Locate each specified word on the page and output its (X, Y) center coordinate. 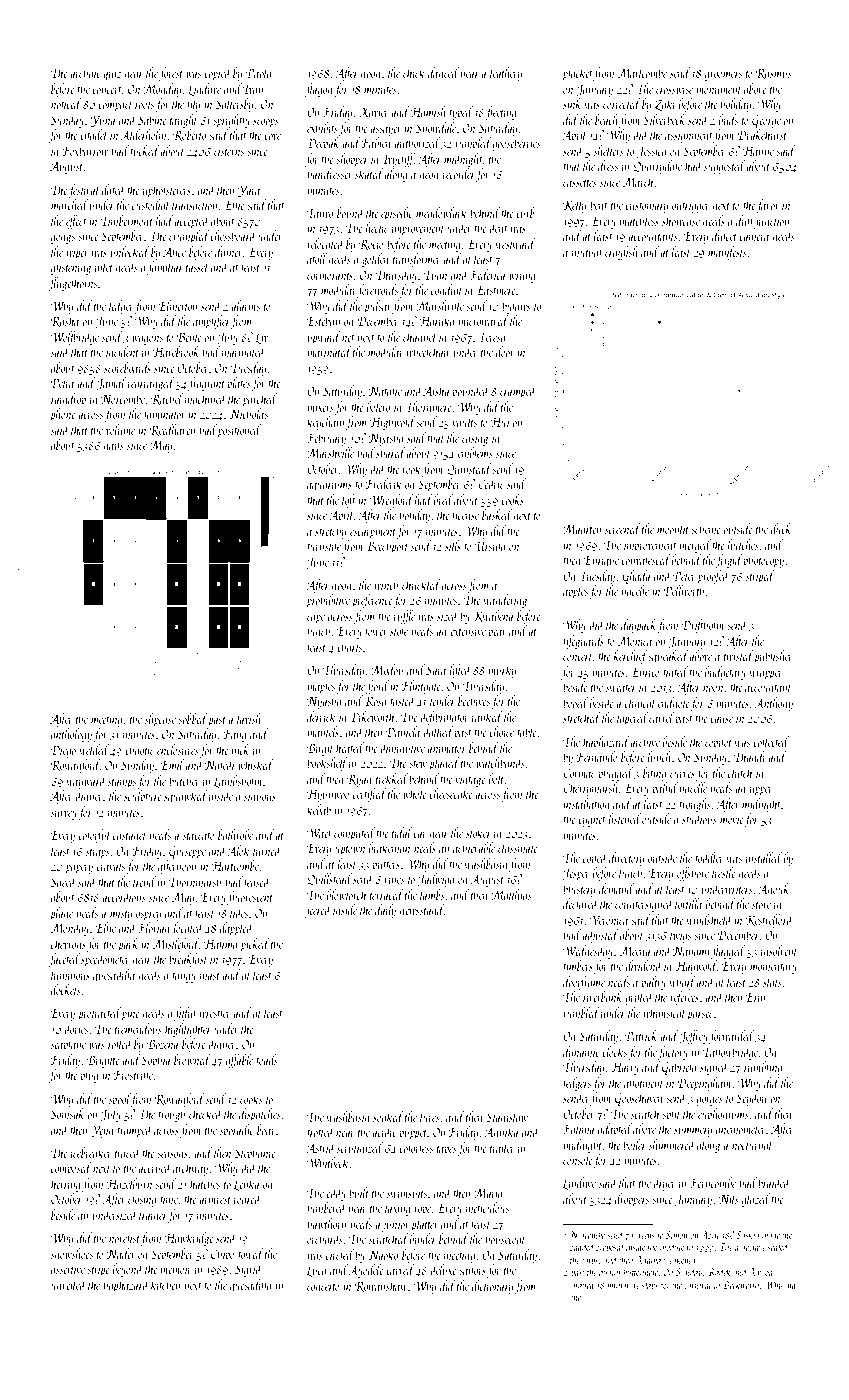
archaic (85, 72)
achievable (474, 847)
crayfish (621, 253)
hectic (377, 227)
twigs (680, 937)
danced (443, 72)
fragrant (206, 384)
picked (255, 945)
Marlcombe (642, 72)
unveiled (69, 1284)
